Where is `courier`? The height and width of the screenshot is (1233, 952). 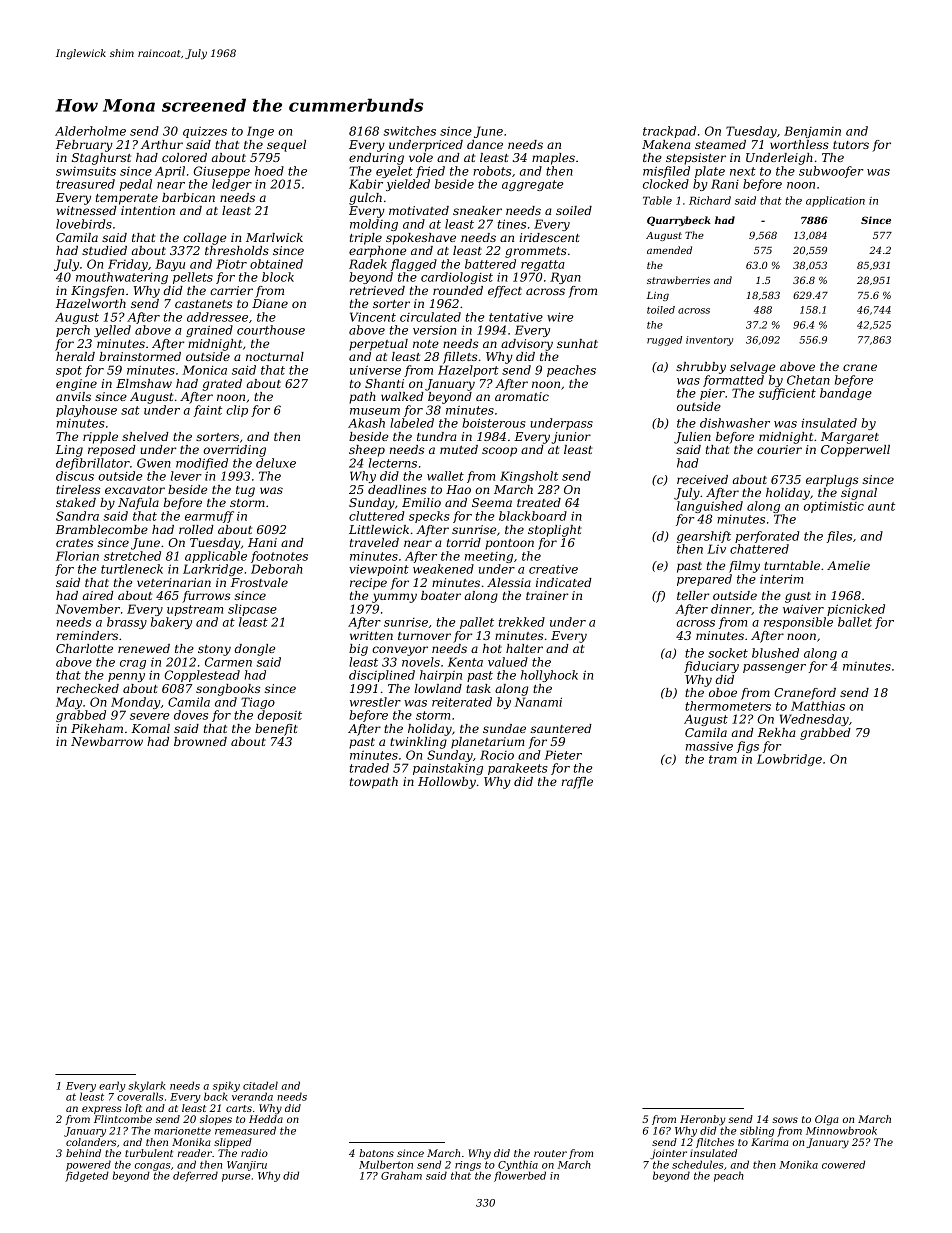 courier is located at coordinates (779, 449).
